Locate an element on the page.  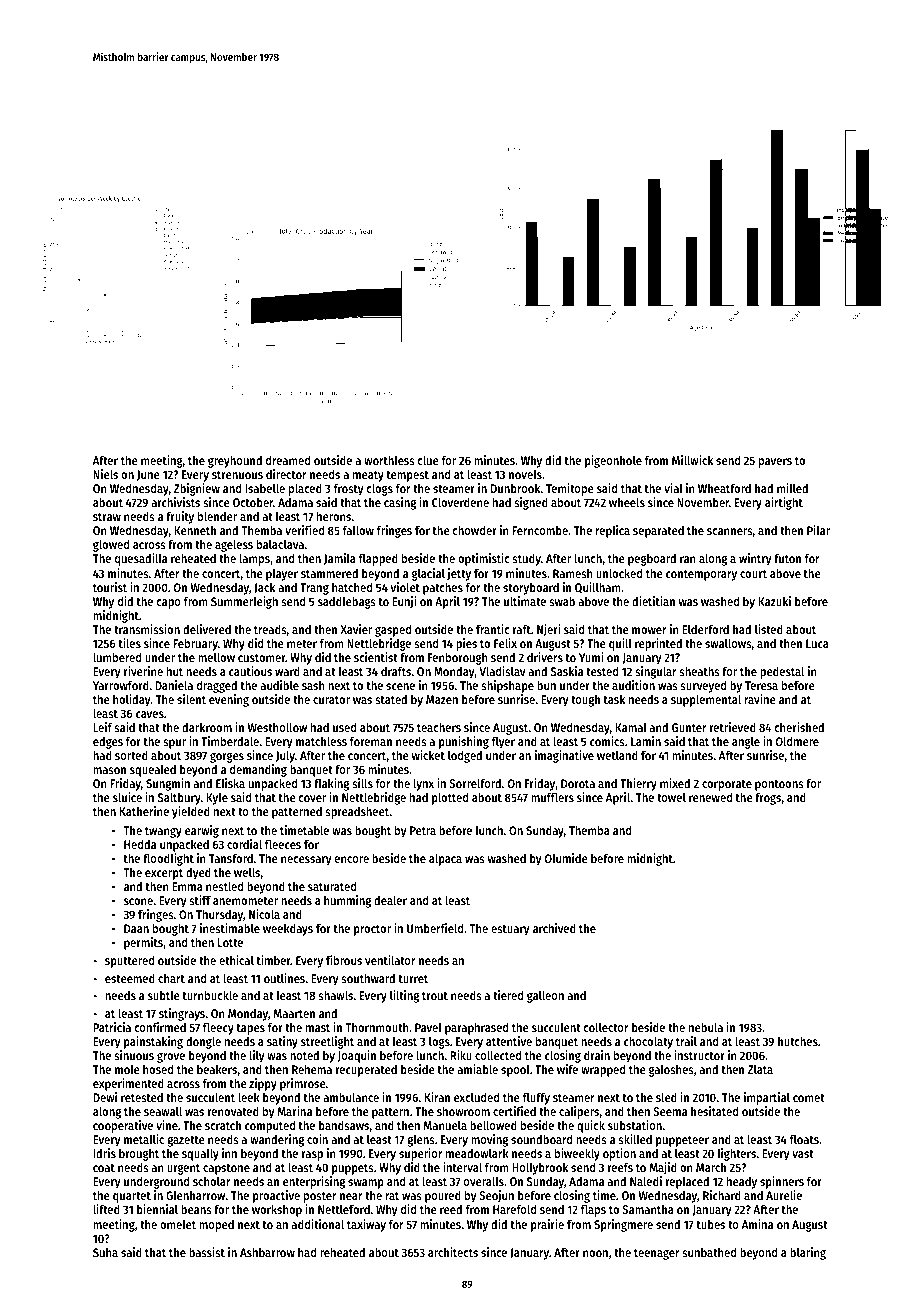
contemporary is located at coordinates (701, 575).
